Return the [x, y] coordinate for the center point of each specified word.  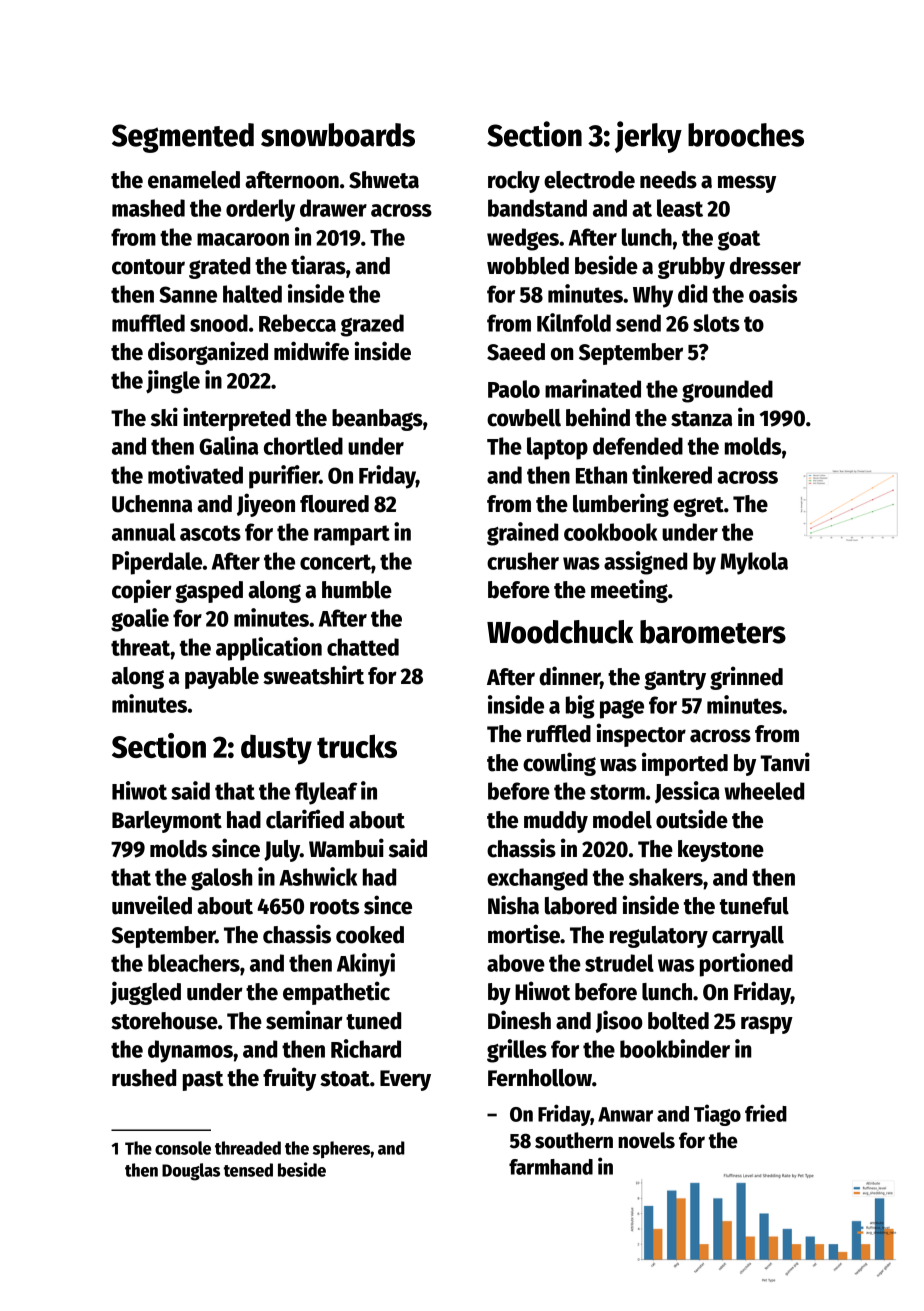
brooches [746, 135]
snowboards [338, 135]
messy [747, 184]
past [203, 1081]
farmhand [551, 1167]
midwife [311, 351]
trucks [357, 746]
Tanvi [785, 762]
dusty [276, 749]
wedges [523, 239]
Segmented [183, 138]
